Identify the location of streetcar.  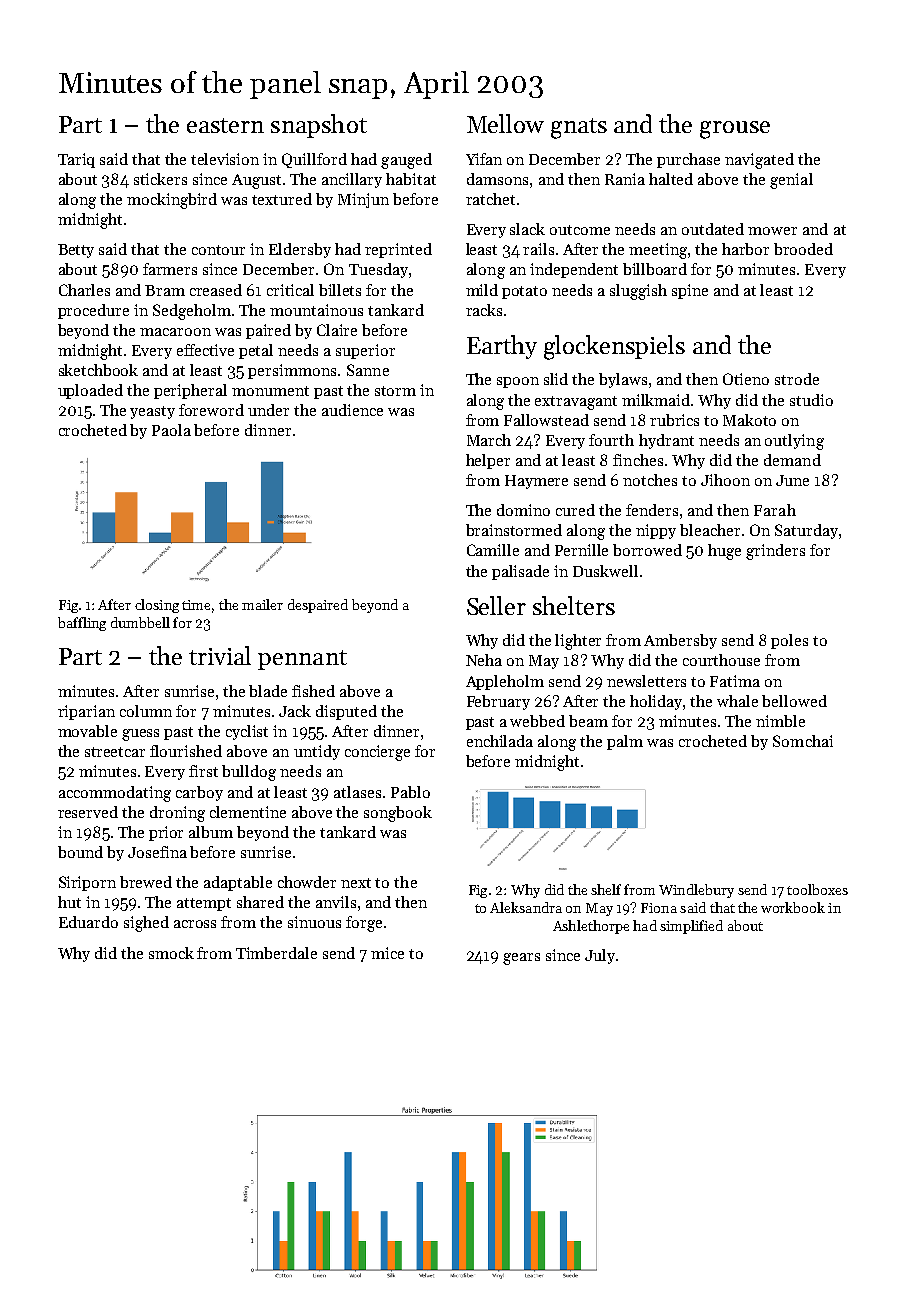
(115, 752).
